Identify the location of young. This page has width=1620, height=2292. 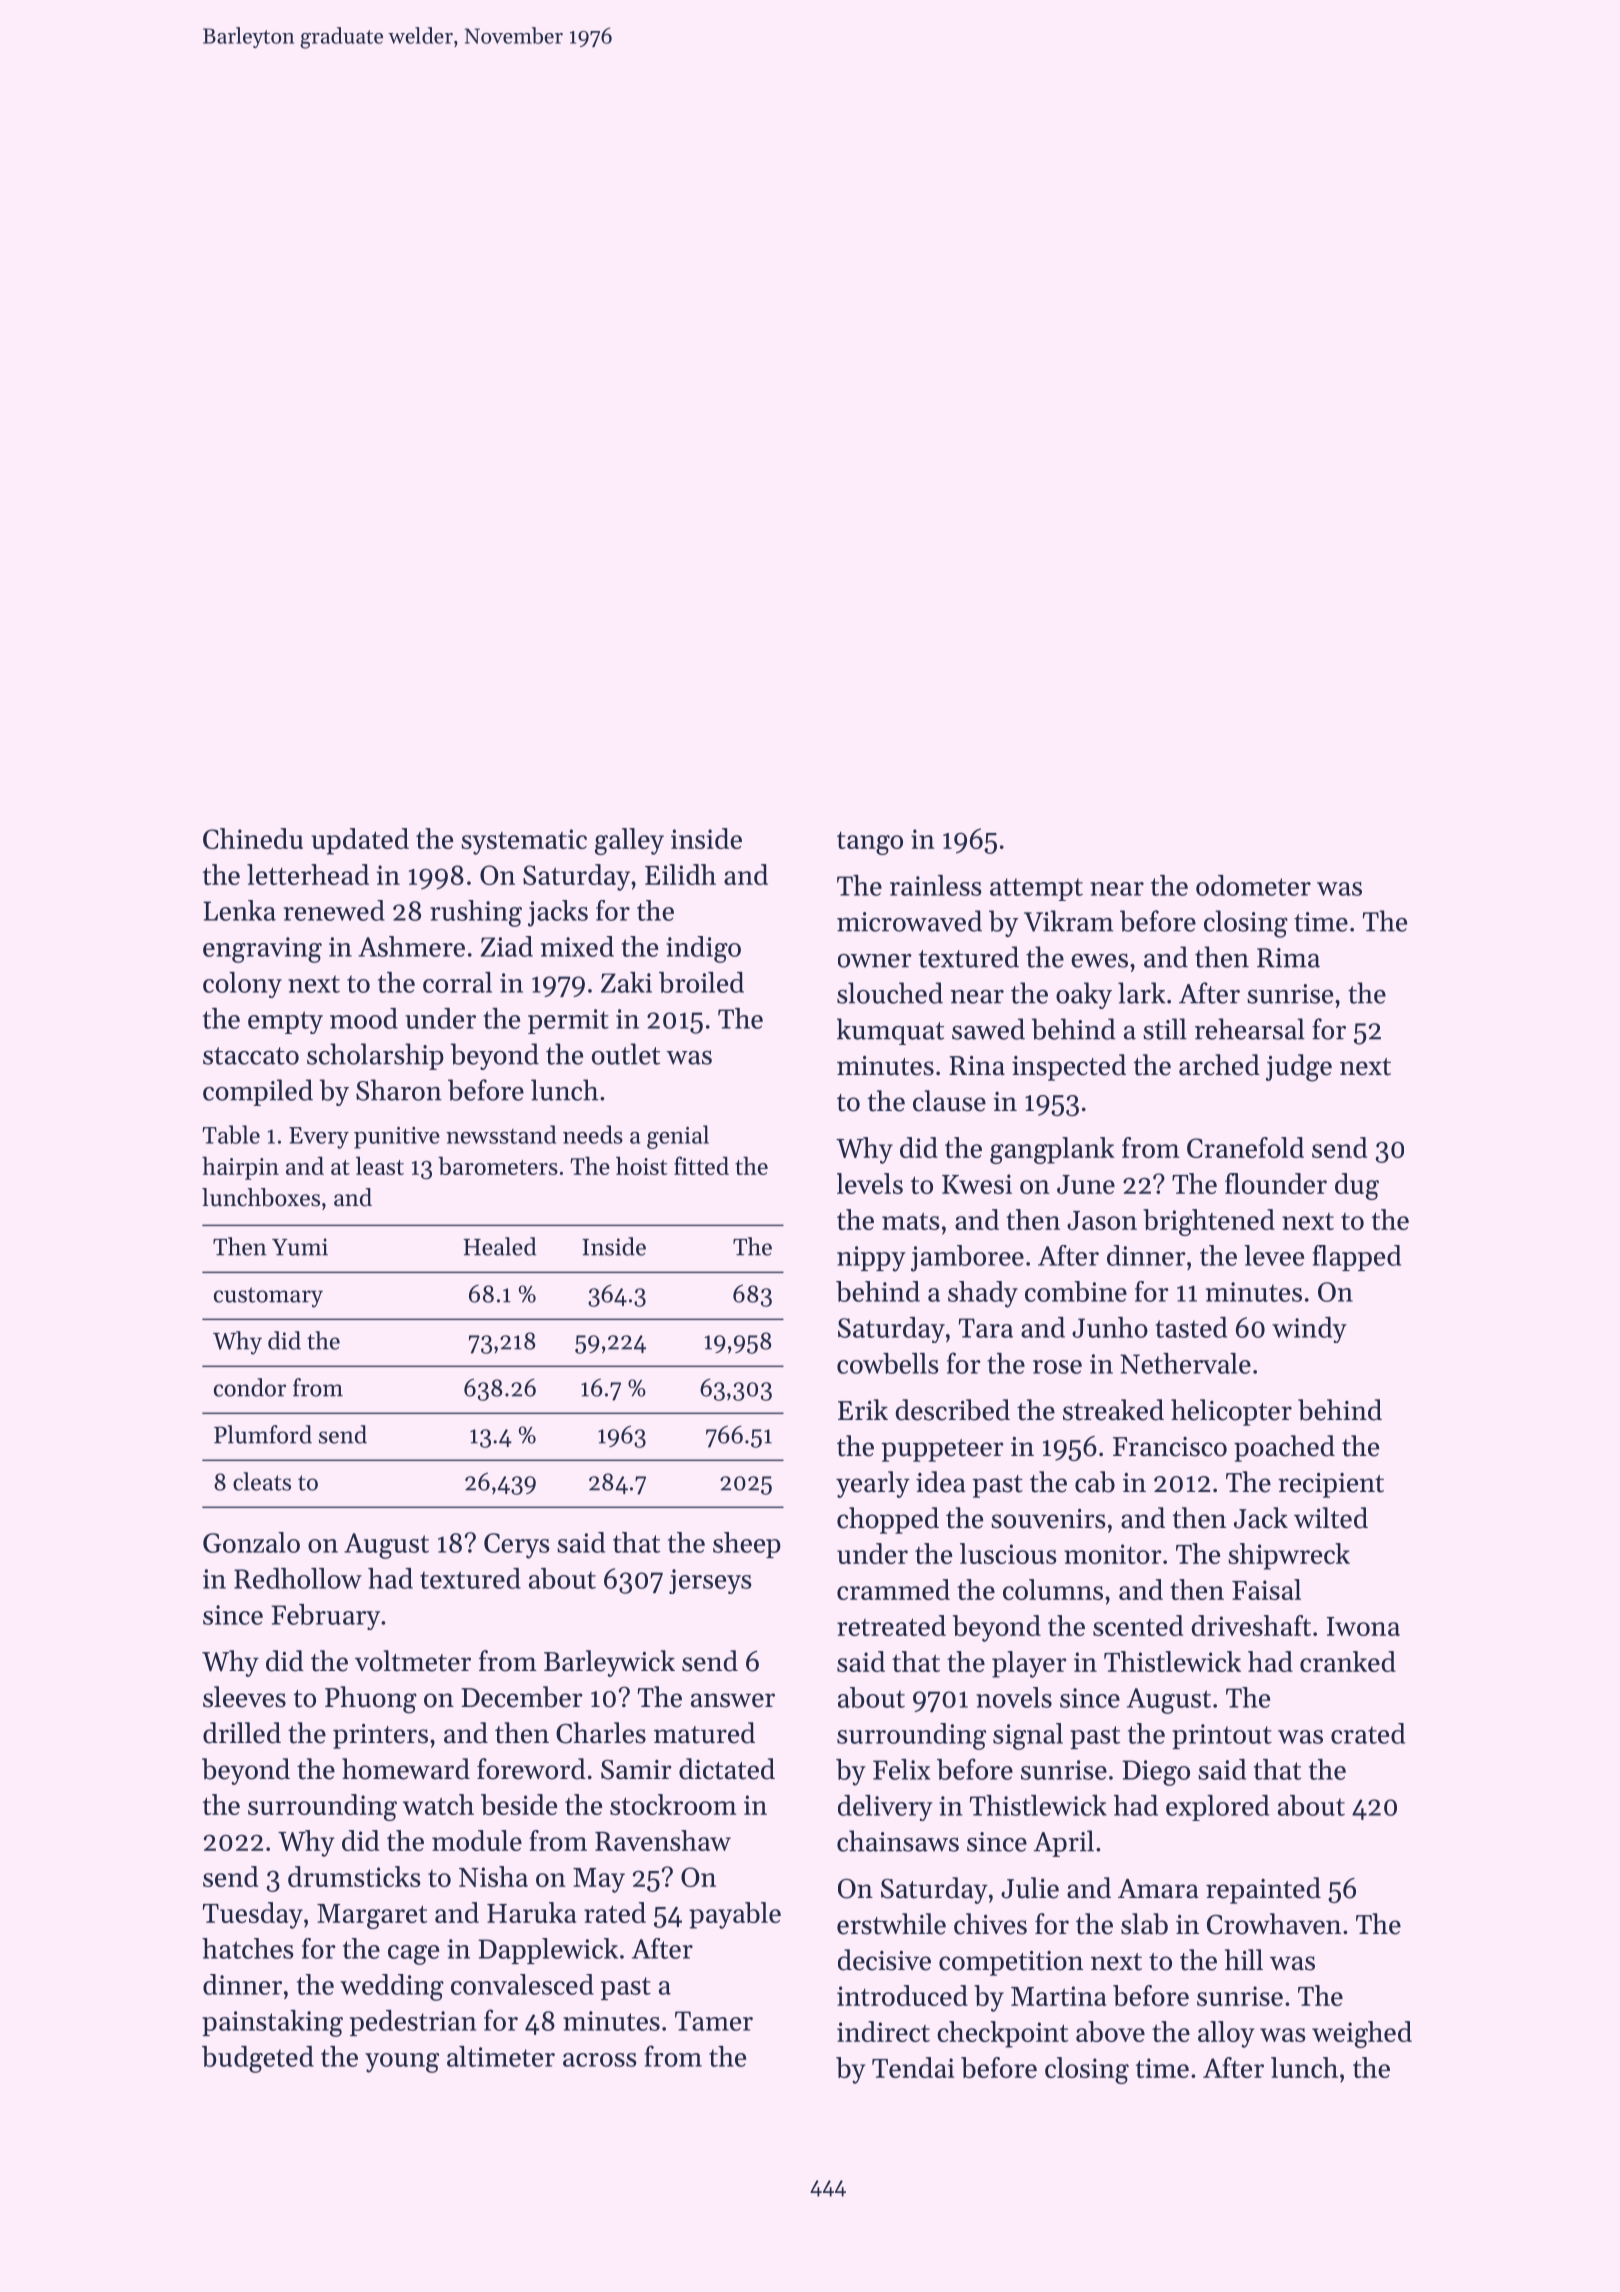
(402, 2063).
